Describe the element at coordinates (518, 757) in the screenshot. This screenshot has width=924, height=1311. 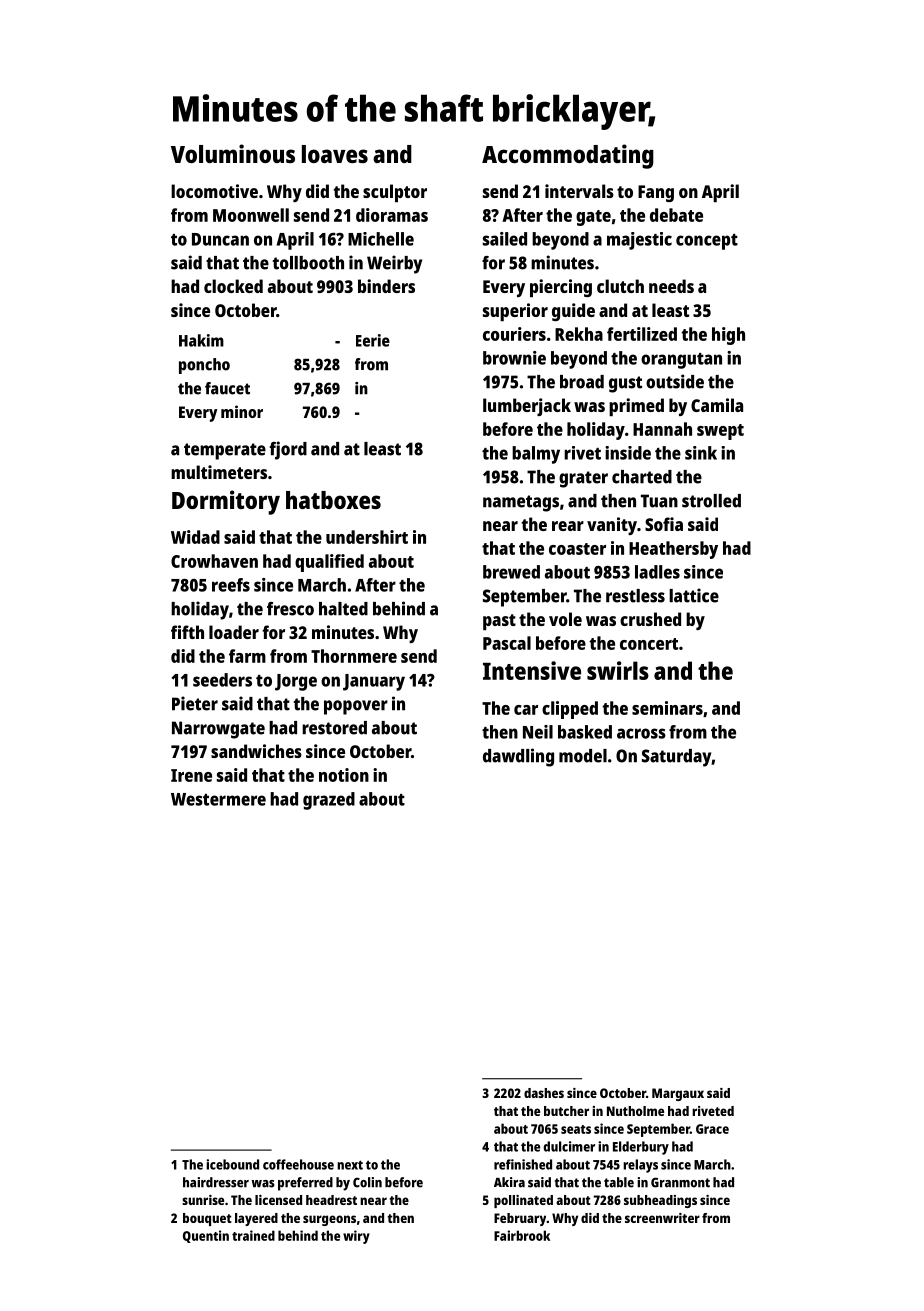
I see `dawdling` at that location.
